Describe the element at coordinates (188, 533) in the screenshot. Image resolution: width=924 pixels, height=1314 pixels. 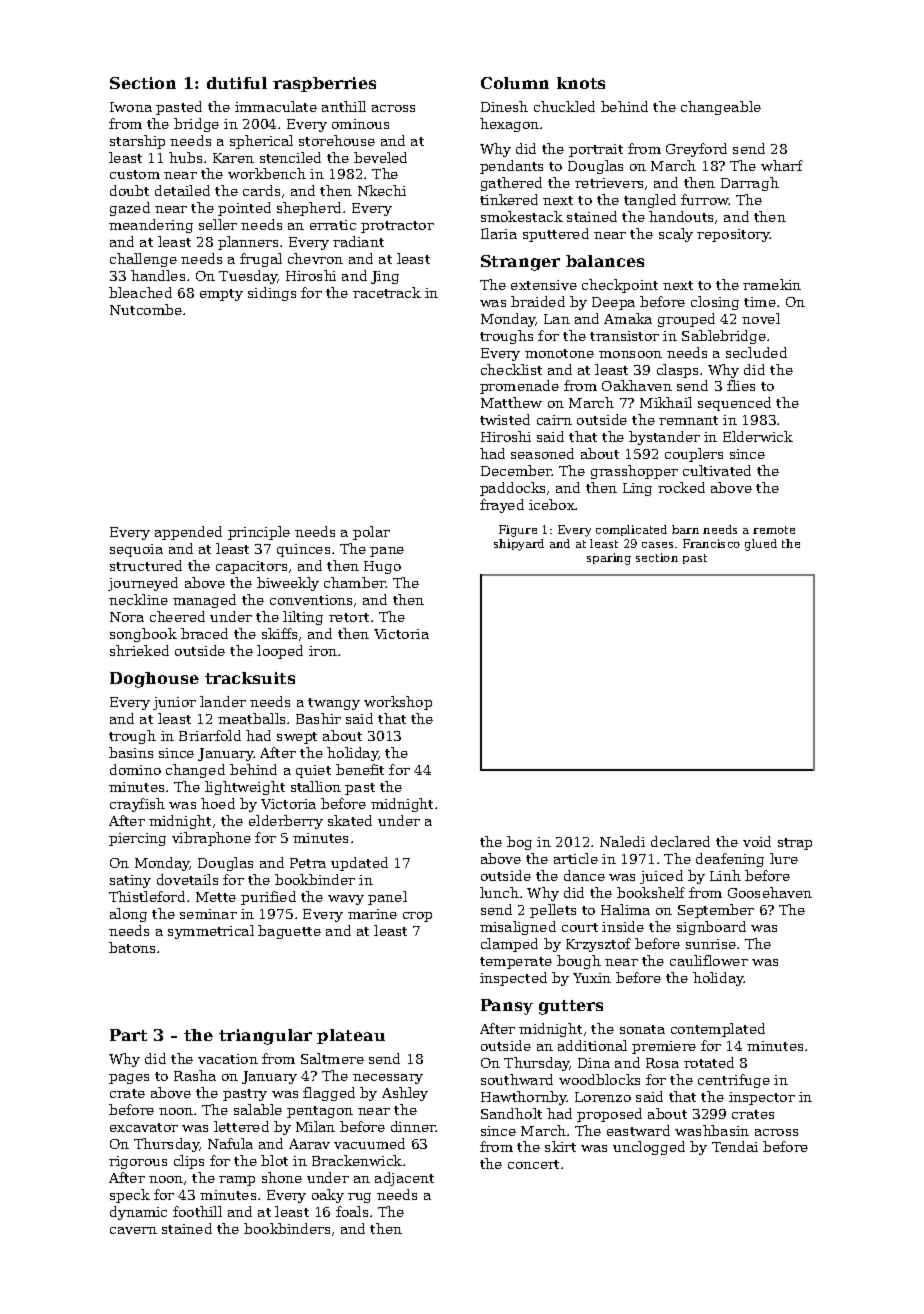
I see `appended` at that location.
